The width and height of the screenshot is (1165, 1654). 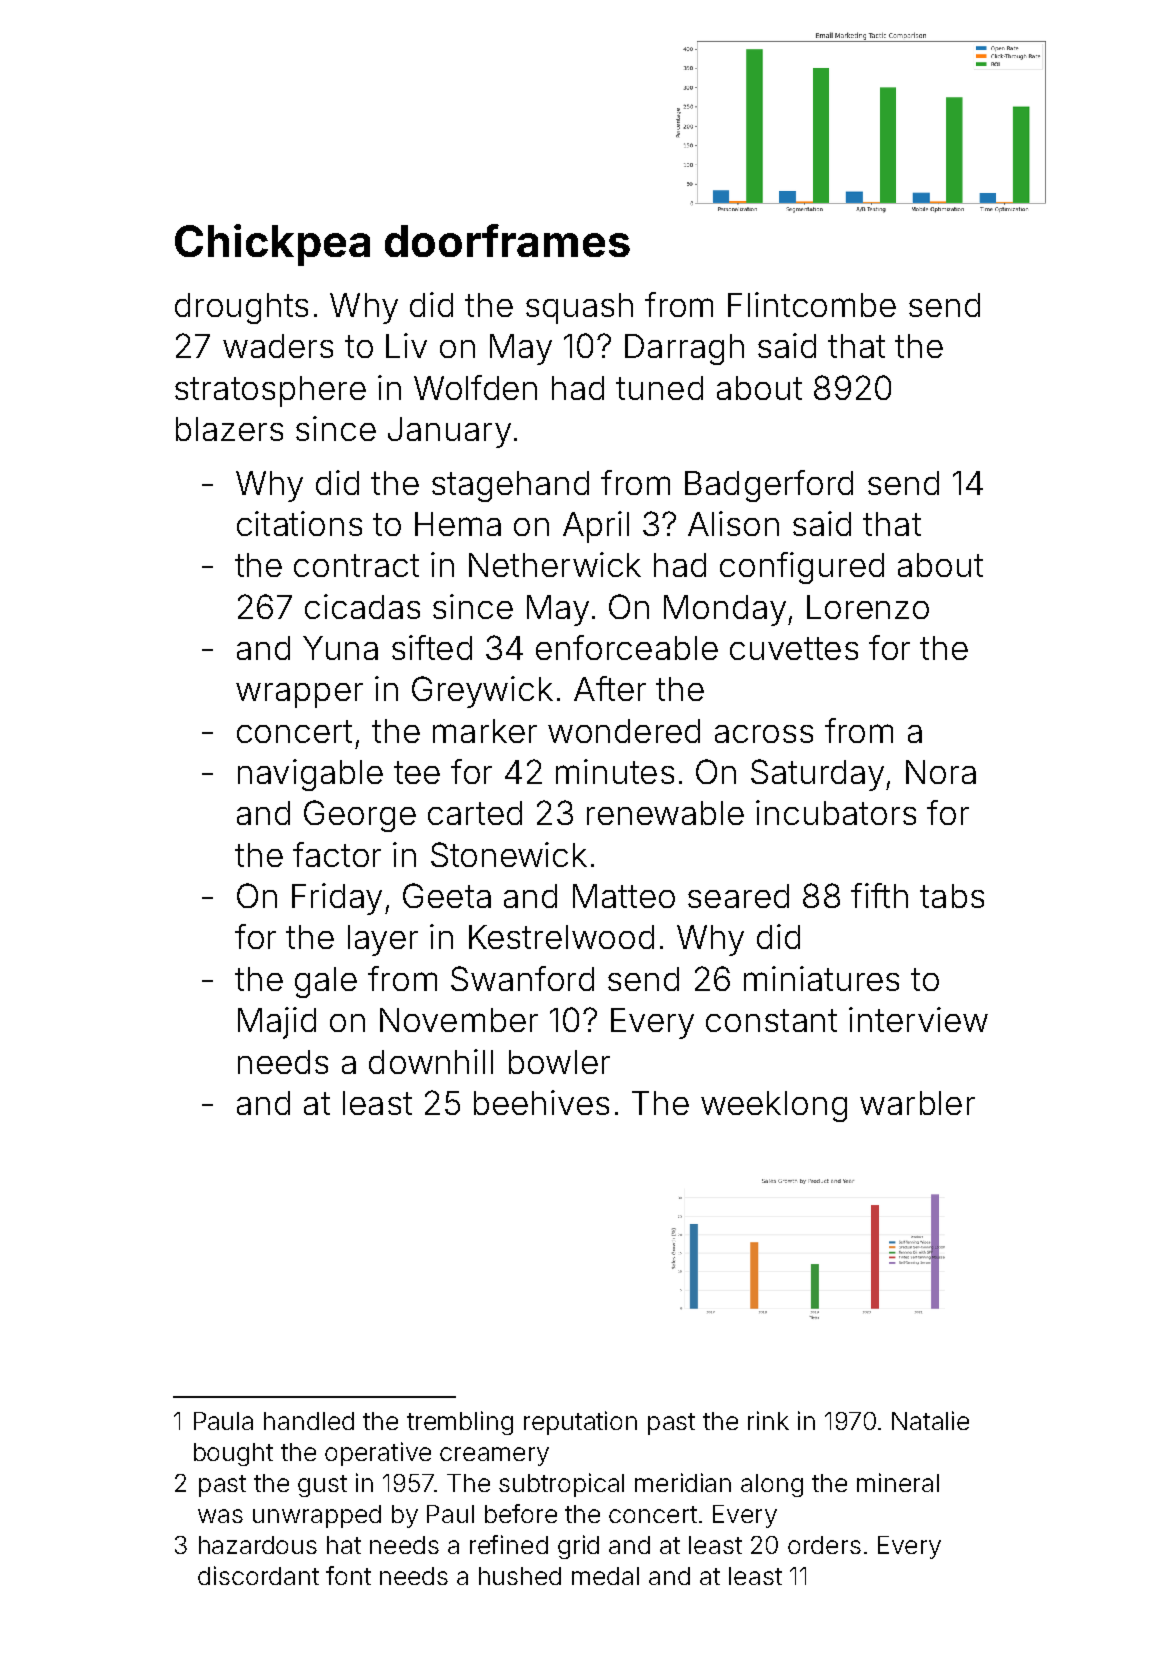 What do you see at coordinates (579, 308) in the screenshot?
I see `squash` at bounding box center [579, 308].
